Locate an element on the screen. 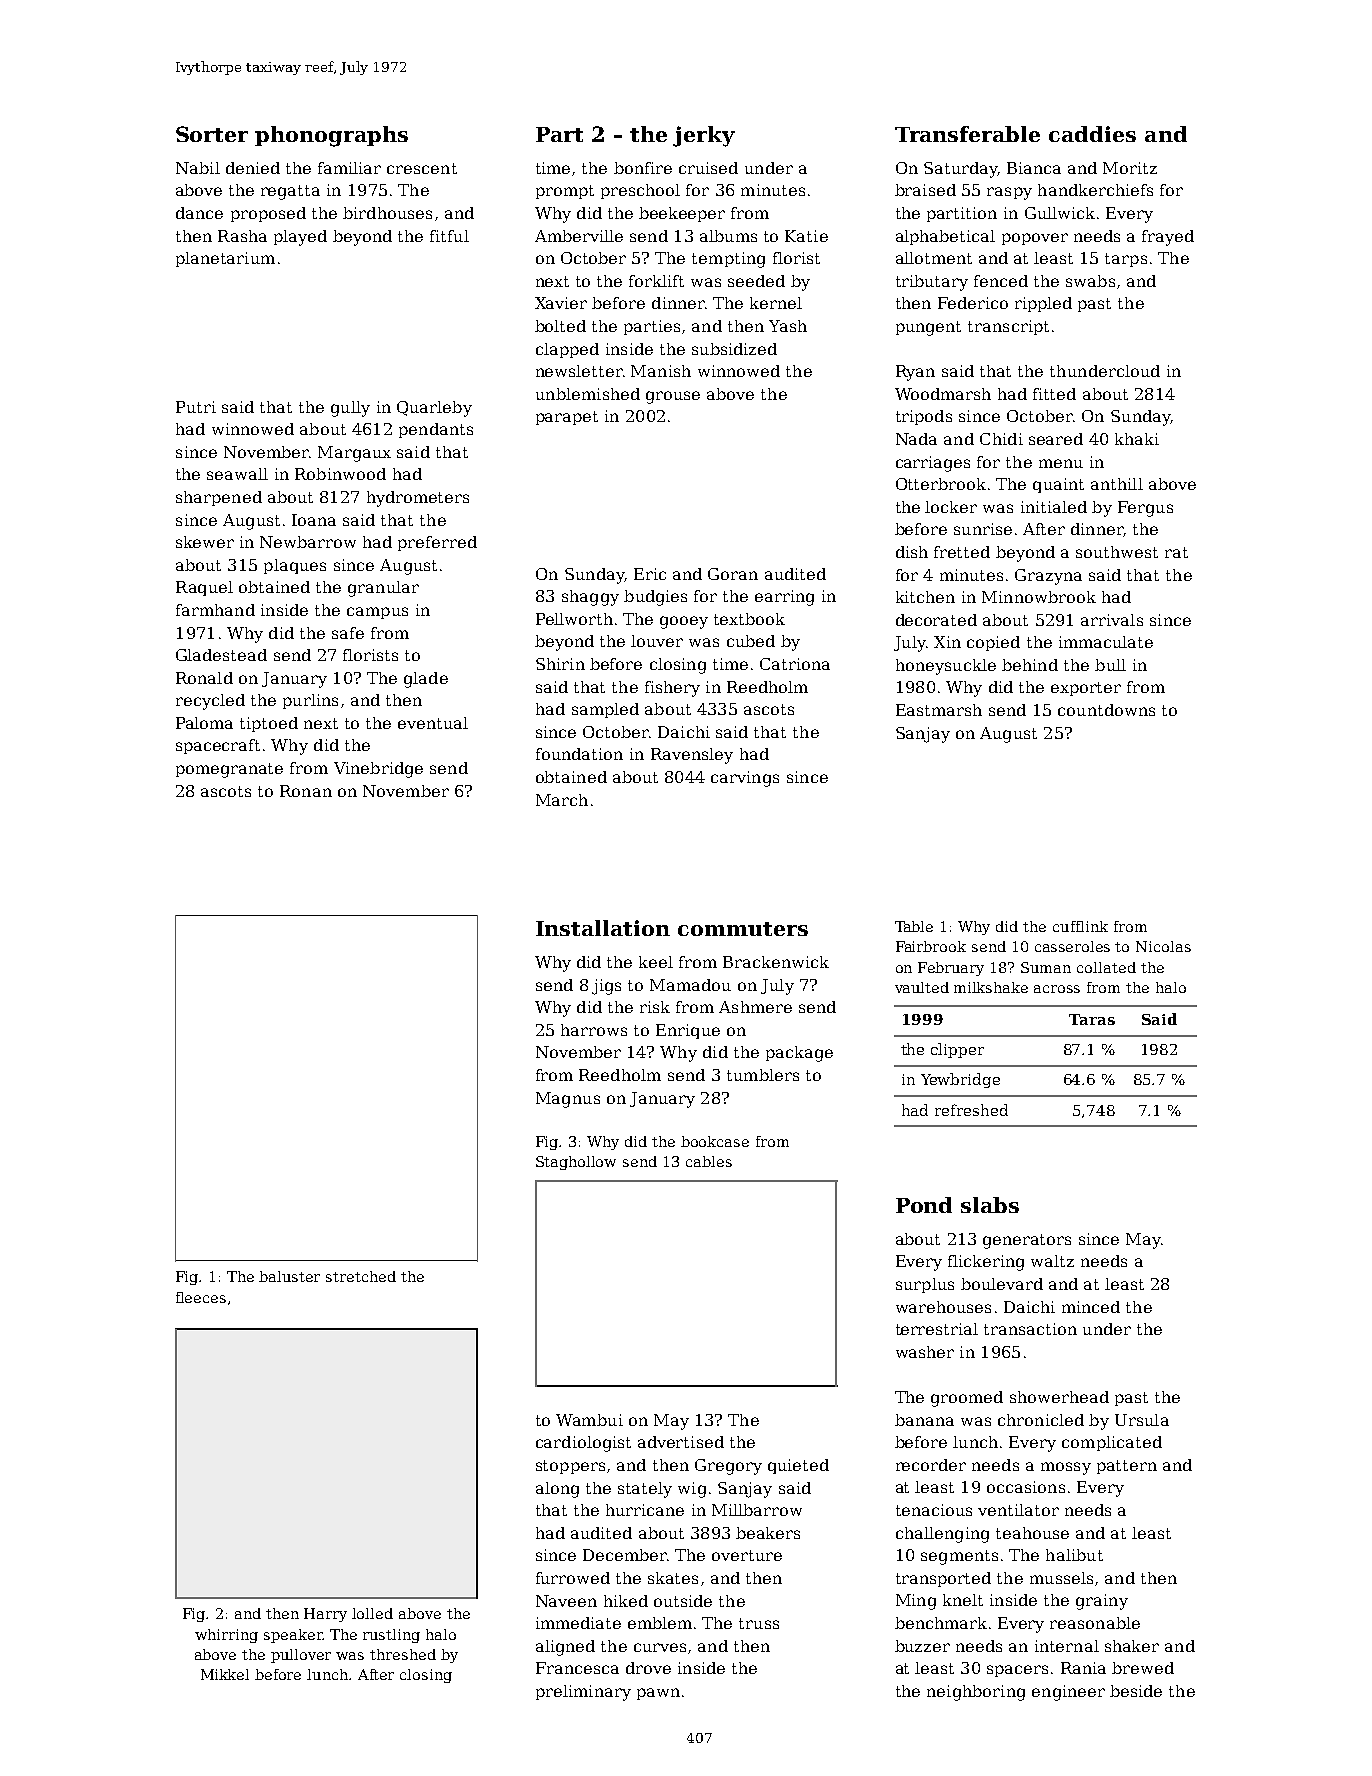 This screenshot has width=1372, height=1776. tumblers is located at coordinates (763, 1075).
